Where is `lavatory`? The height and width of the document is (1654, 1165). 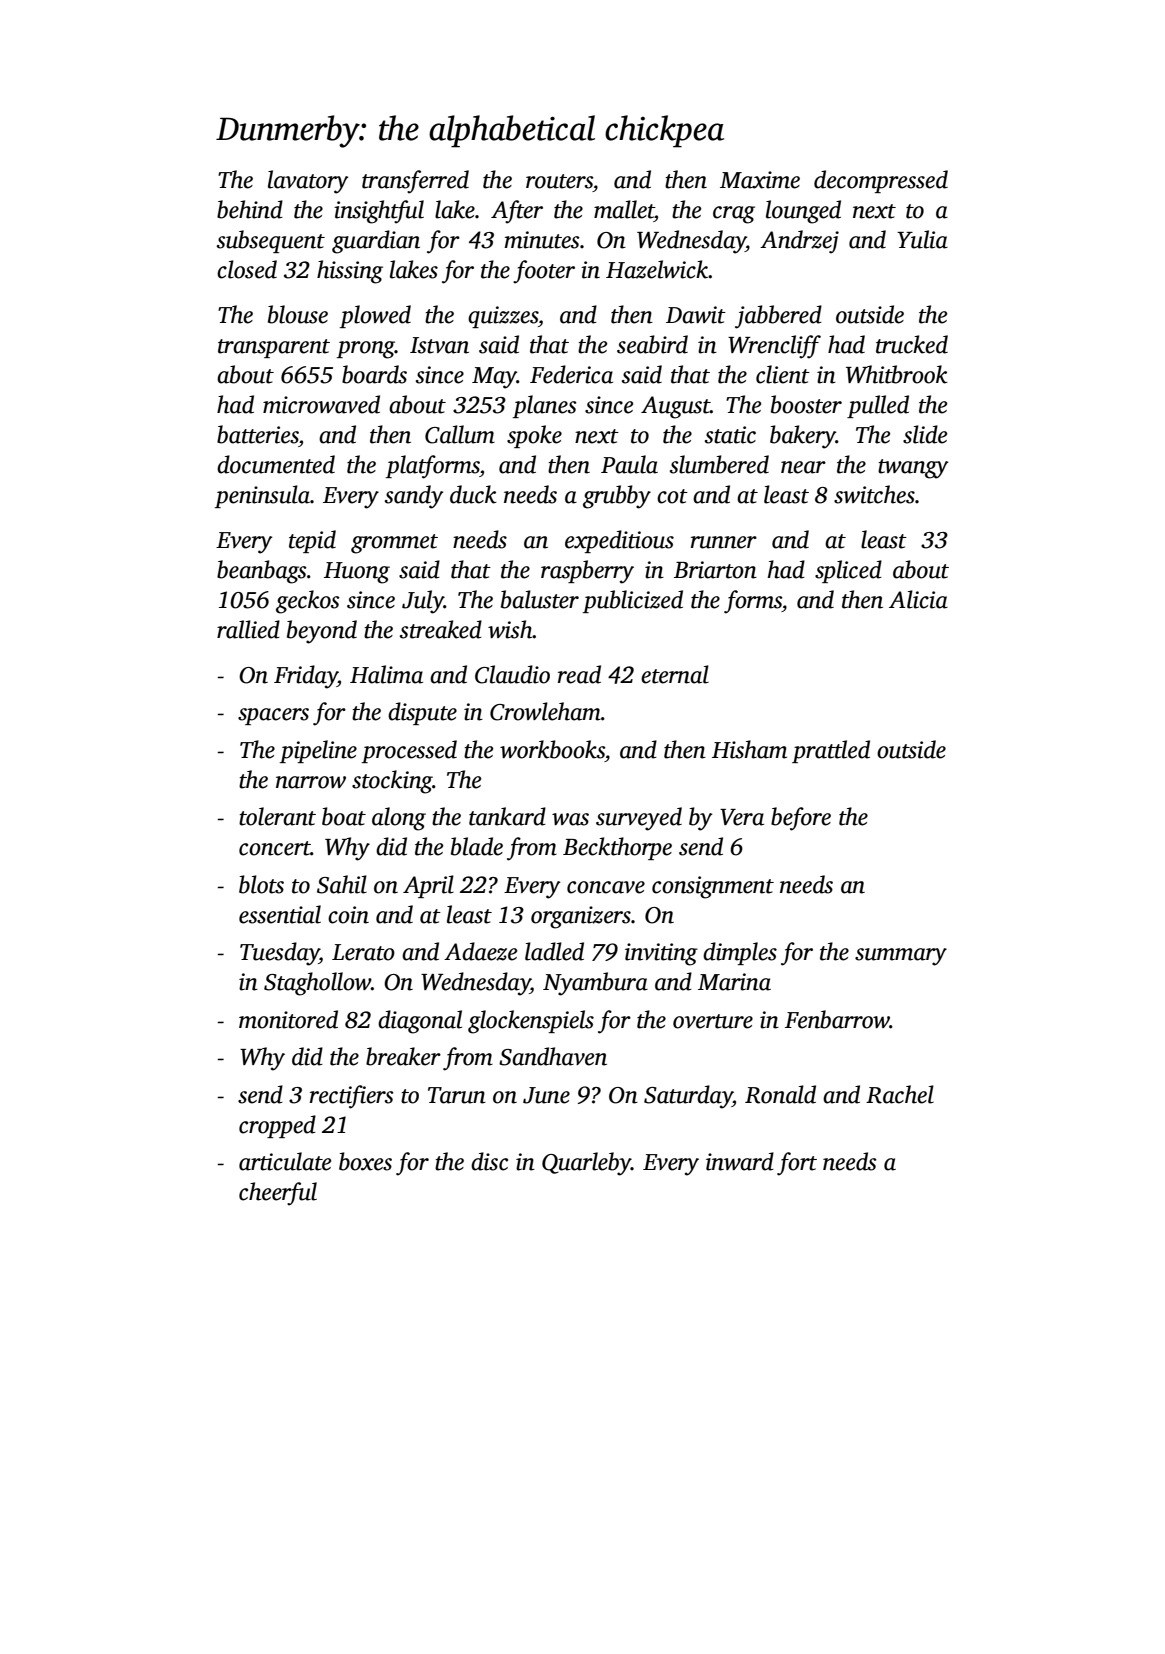
lavatory is located at coordinates (308, 182).
